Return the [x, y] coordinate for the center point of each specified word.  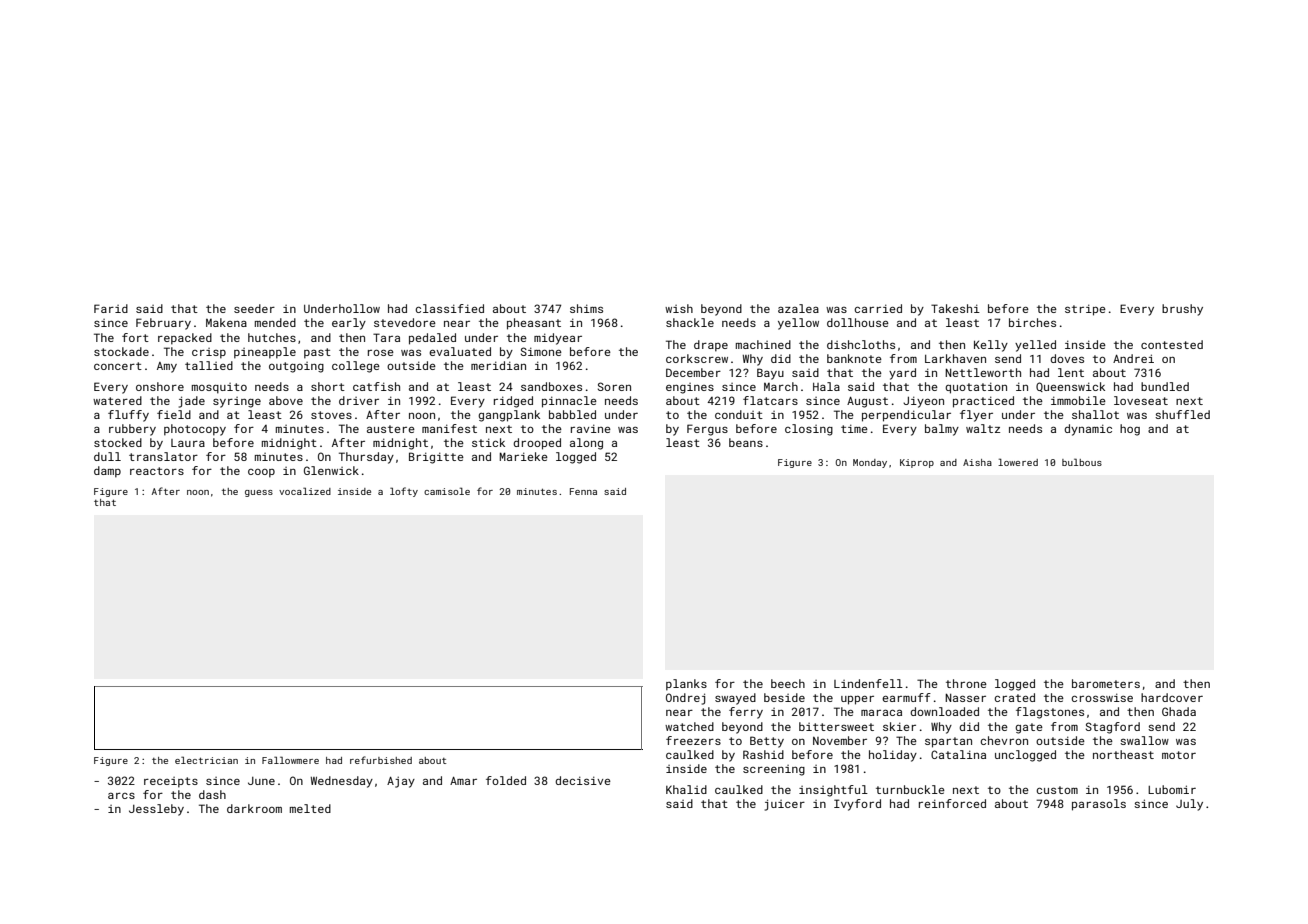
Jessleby [156, 810]
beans [746, 442]
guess [259, 493]
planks [686, 685]
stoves [331, 415]
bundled [1165, 386]
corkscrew [697, 358]
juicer [785, 805]
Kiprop [917, 463]
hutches [272, 337]
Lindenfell [868, 683]
